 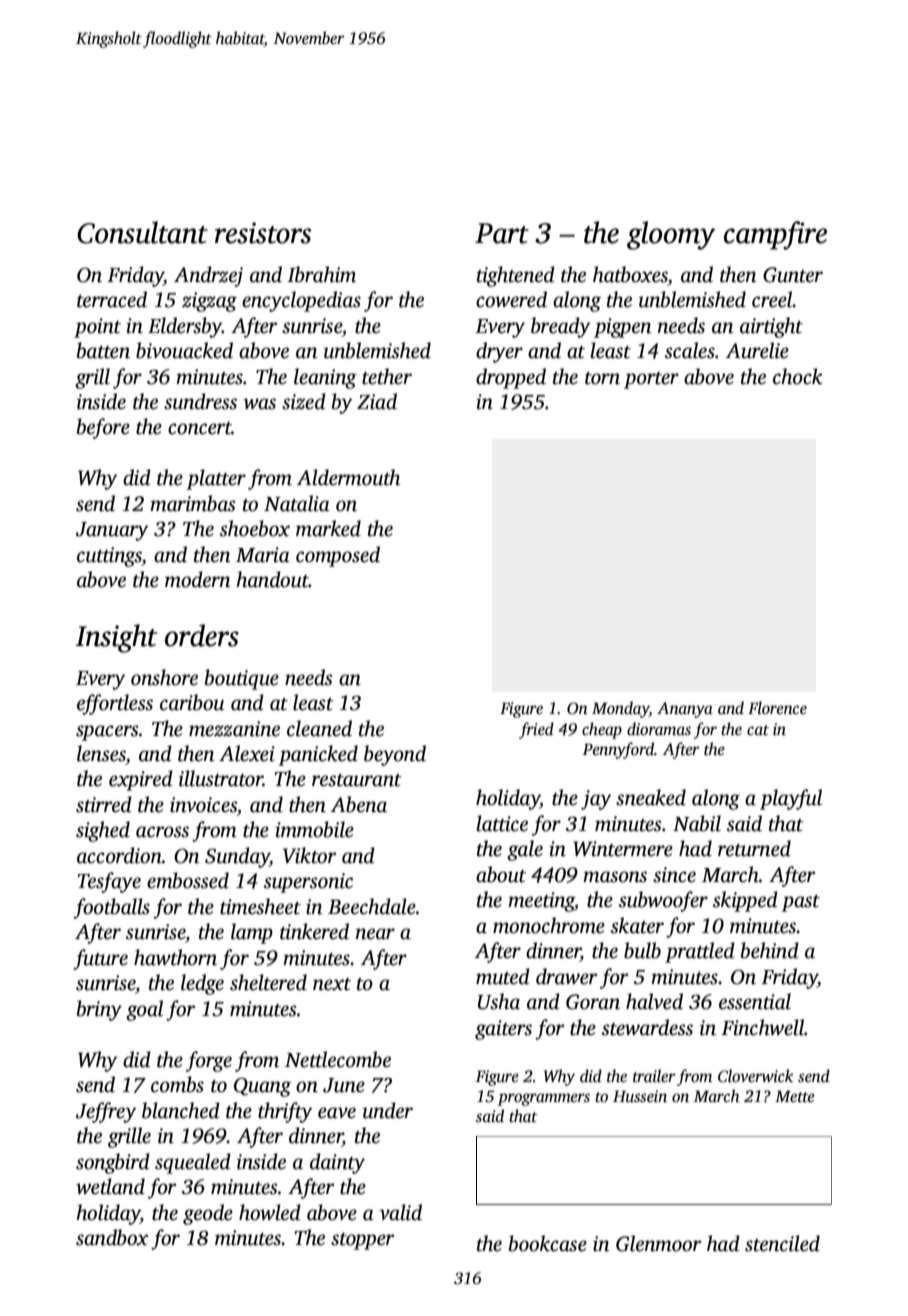 I want to click on campfire, so click(x=775, y=235).
